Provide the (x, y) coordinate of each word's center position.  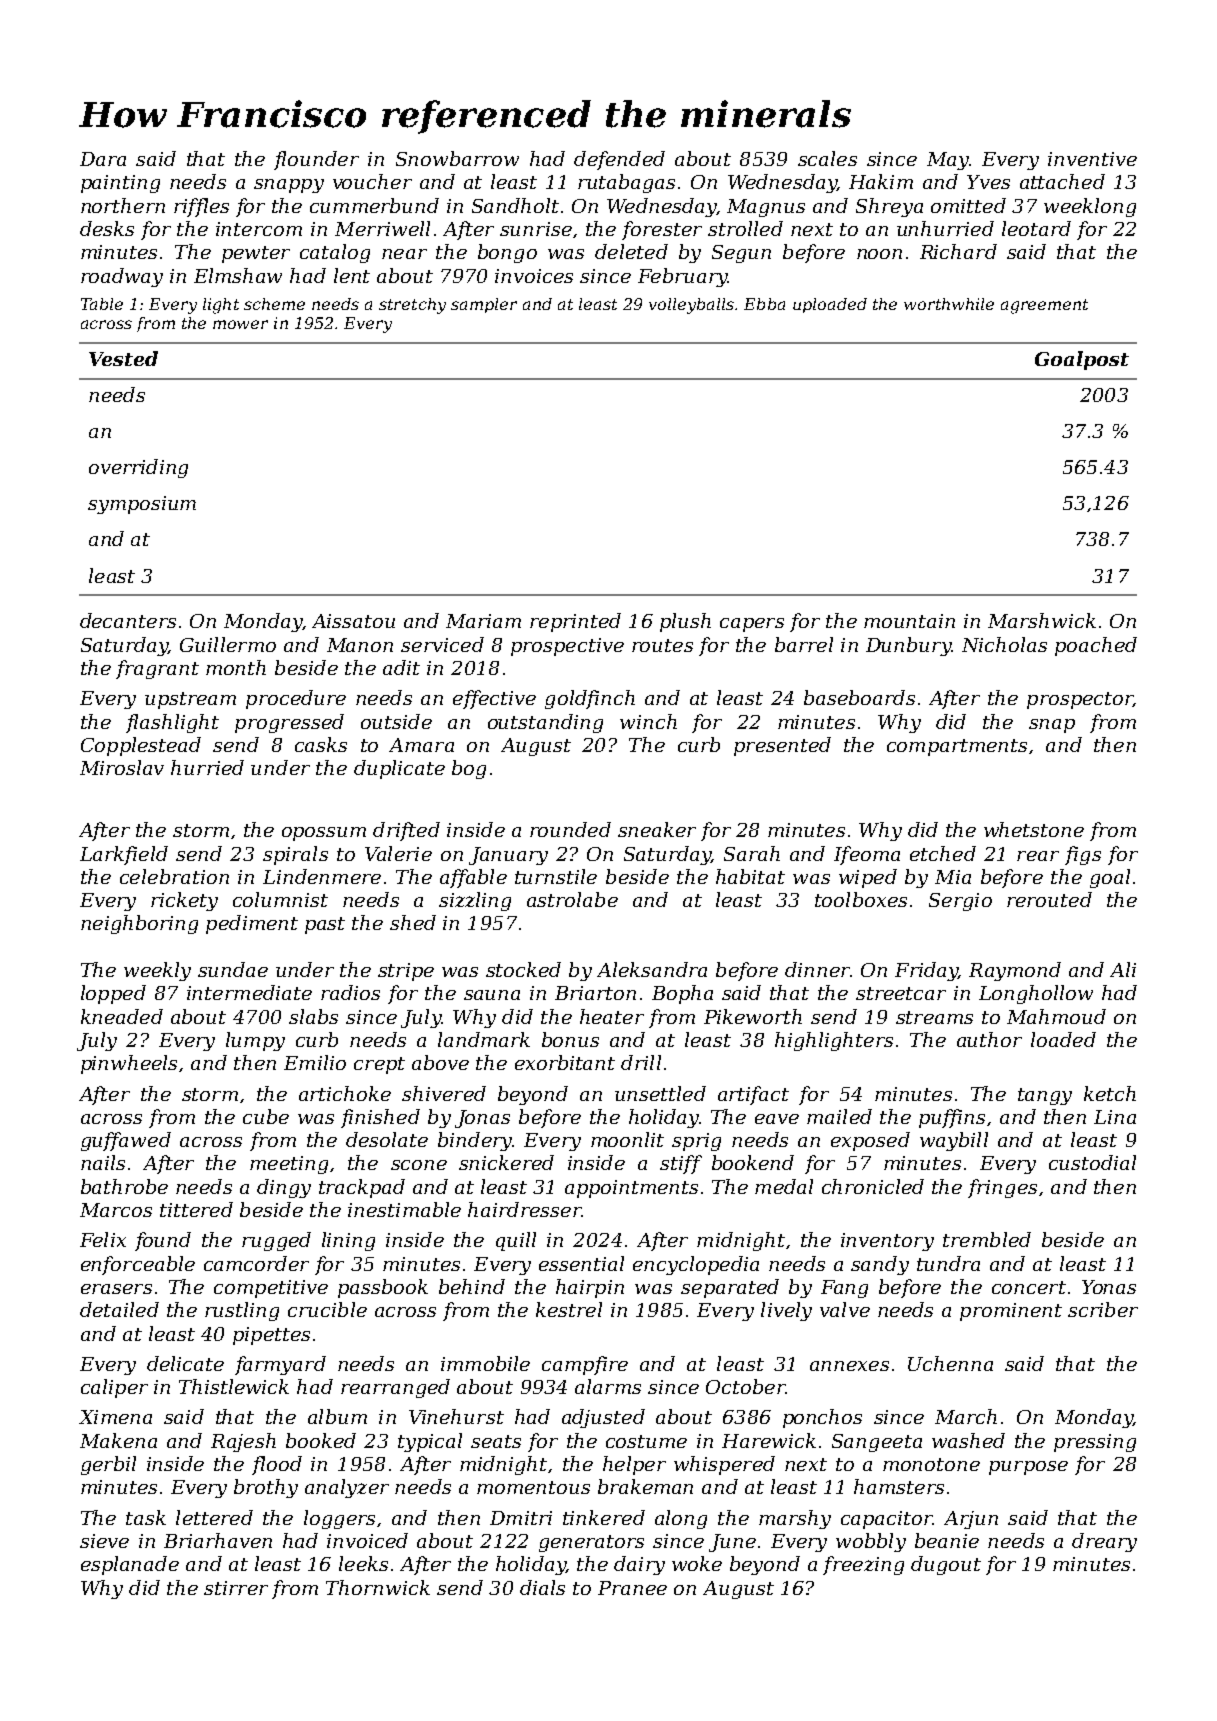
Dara (103, 159)
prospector (1080, 700)
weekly (157, 971)
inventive (1092, 159)
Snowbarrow (457, 158)
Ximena (115, 1417)
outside (396, 721)
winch (648, 721)
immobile (485, 1363)
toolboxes (861, 899)
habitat (750, 876)
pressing (1095, 1443)
